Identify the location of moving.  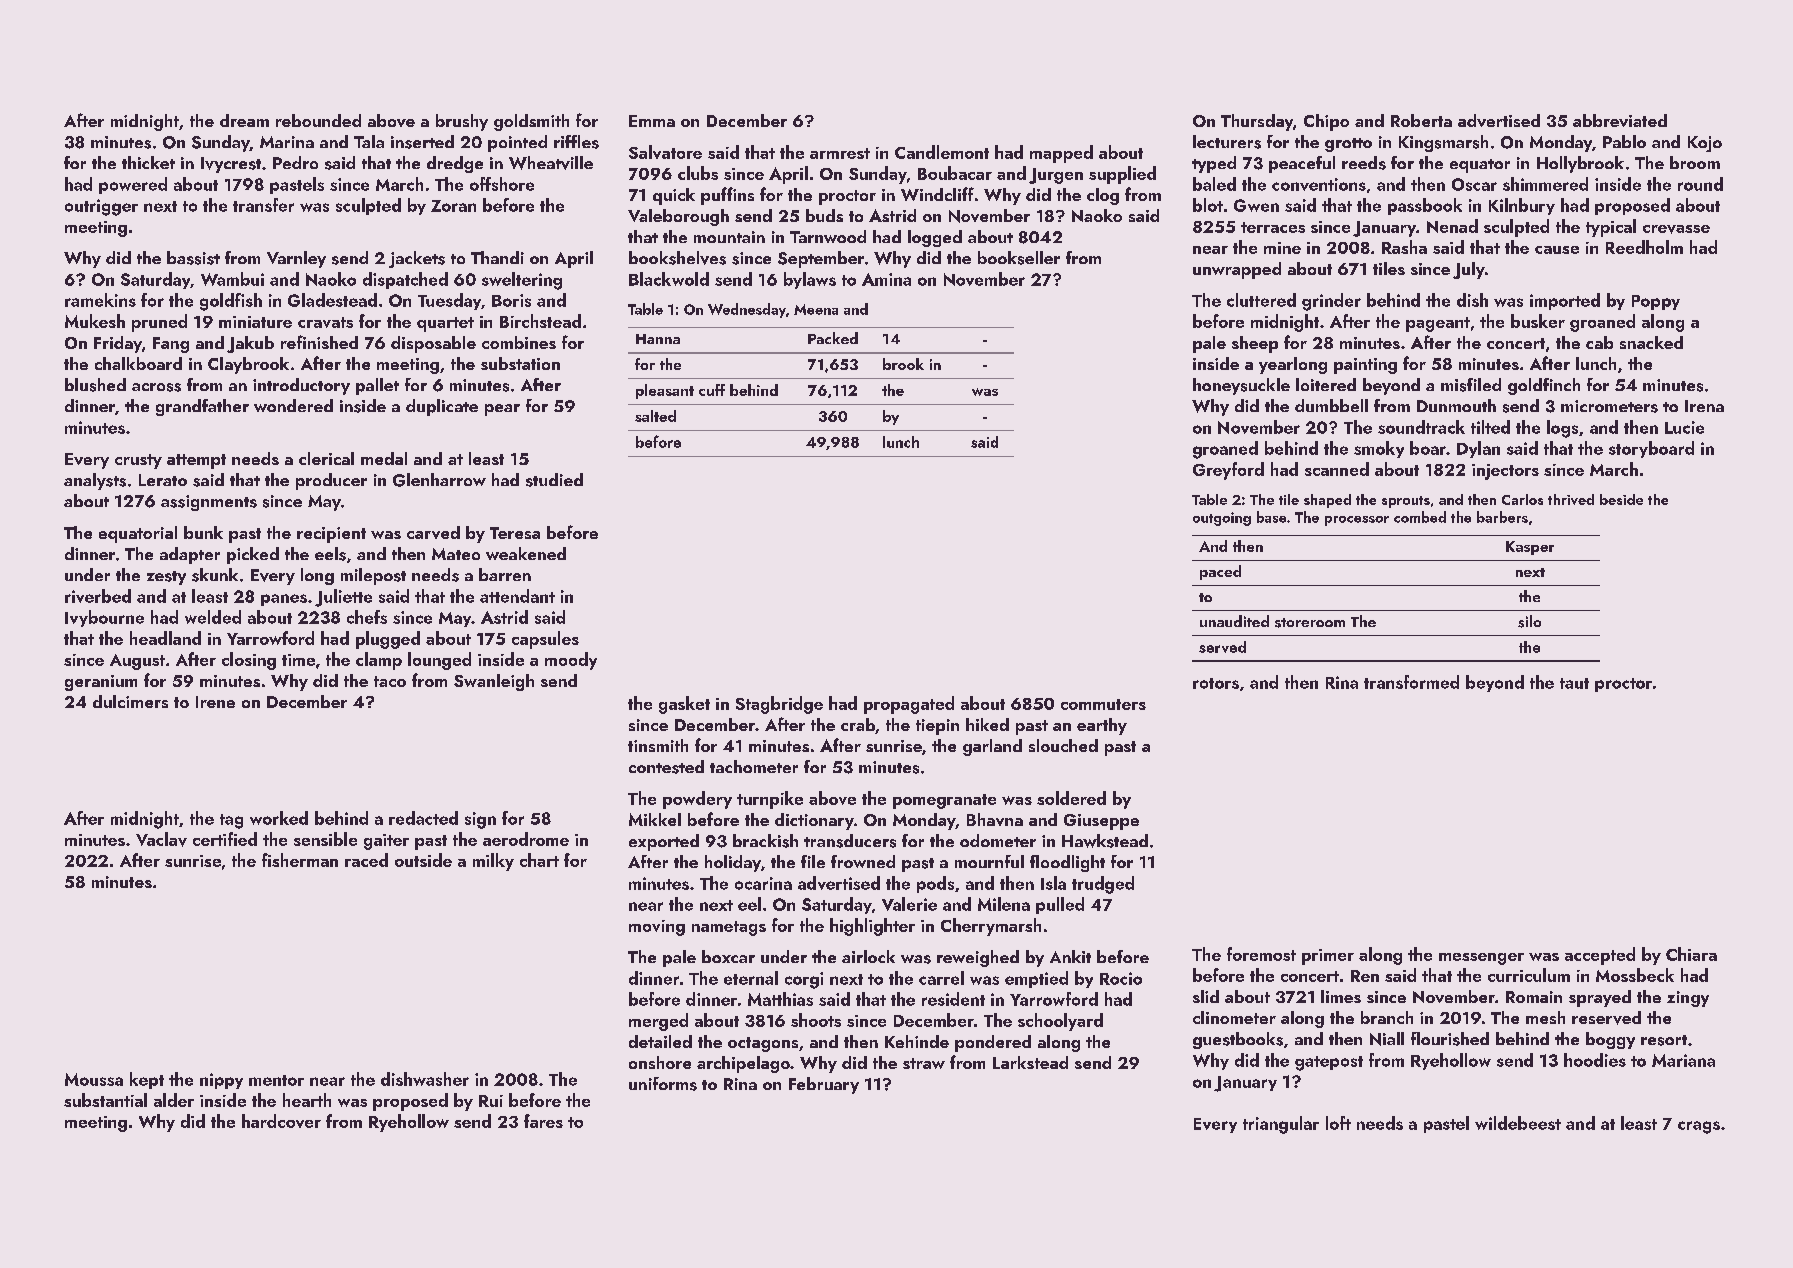
(657, 928).
